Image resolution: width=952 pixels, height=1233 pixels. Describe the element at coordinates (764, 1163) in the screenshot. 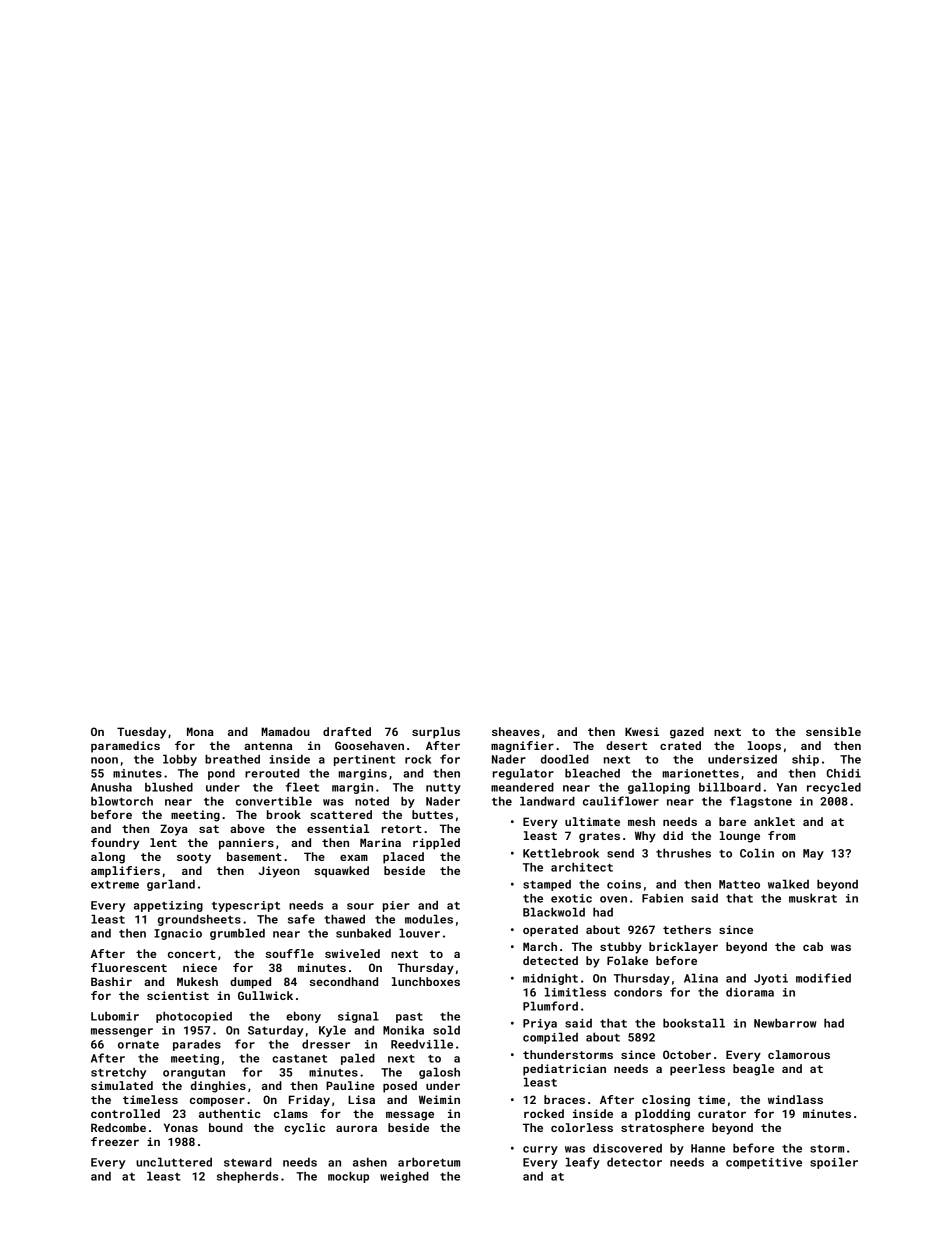

I see `competitive` at that location.
